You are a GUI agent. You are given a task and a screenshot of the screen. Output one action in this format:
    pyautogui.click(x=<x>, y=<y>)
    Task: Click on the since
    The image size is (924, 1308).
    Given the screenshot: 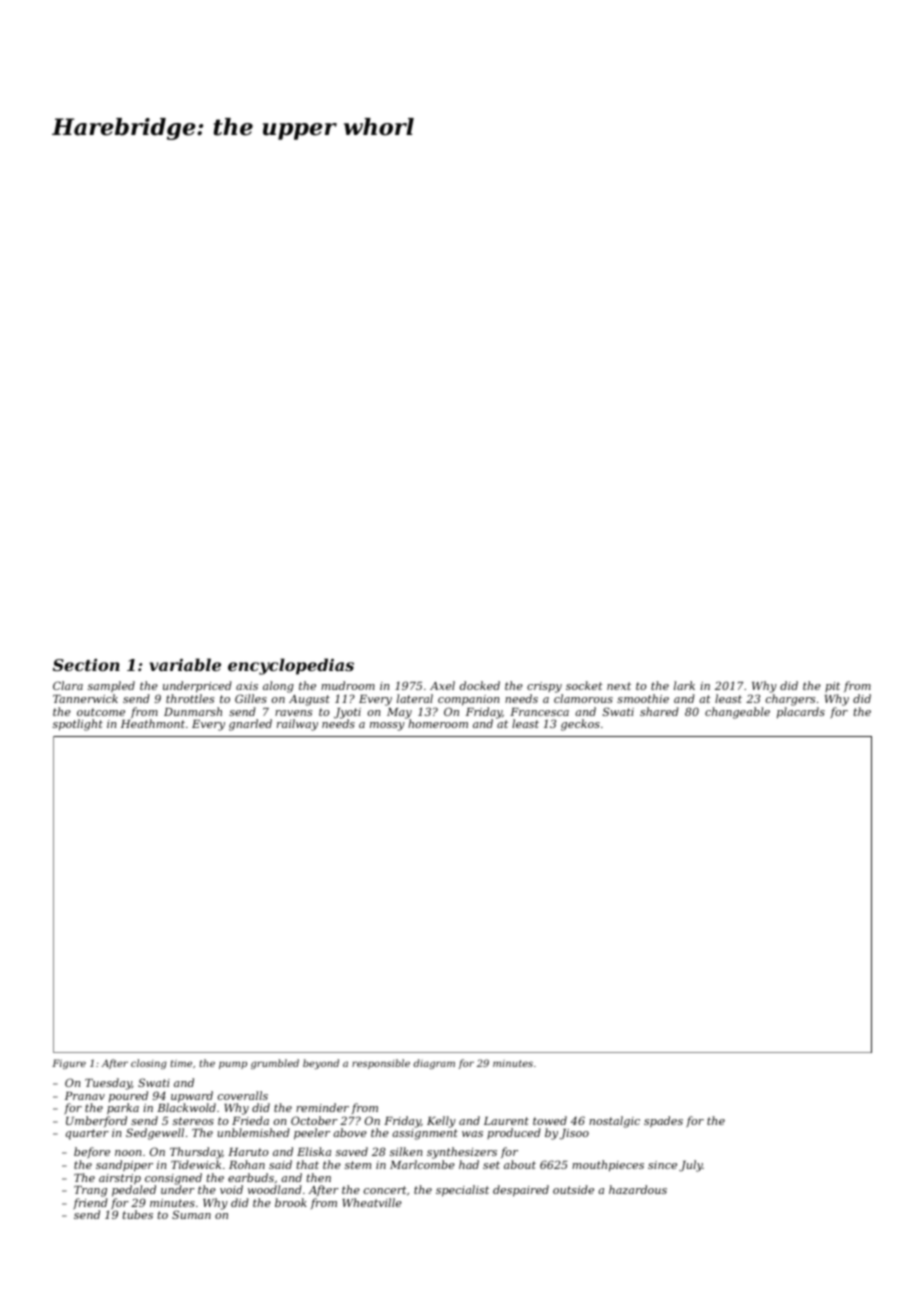 What is the action you would take?
    pyautogui.click(x=662, y=1165)
